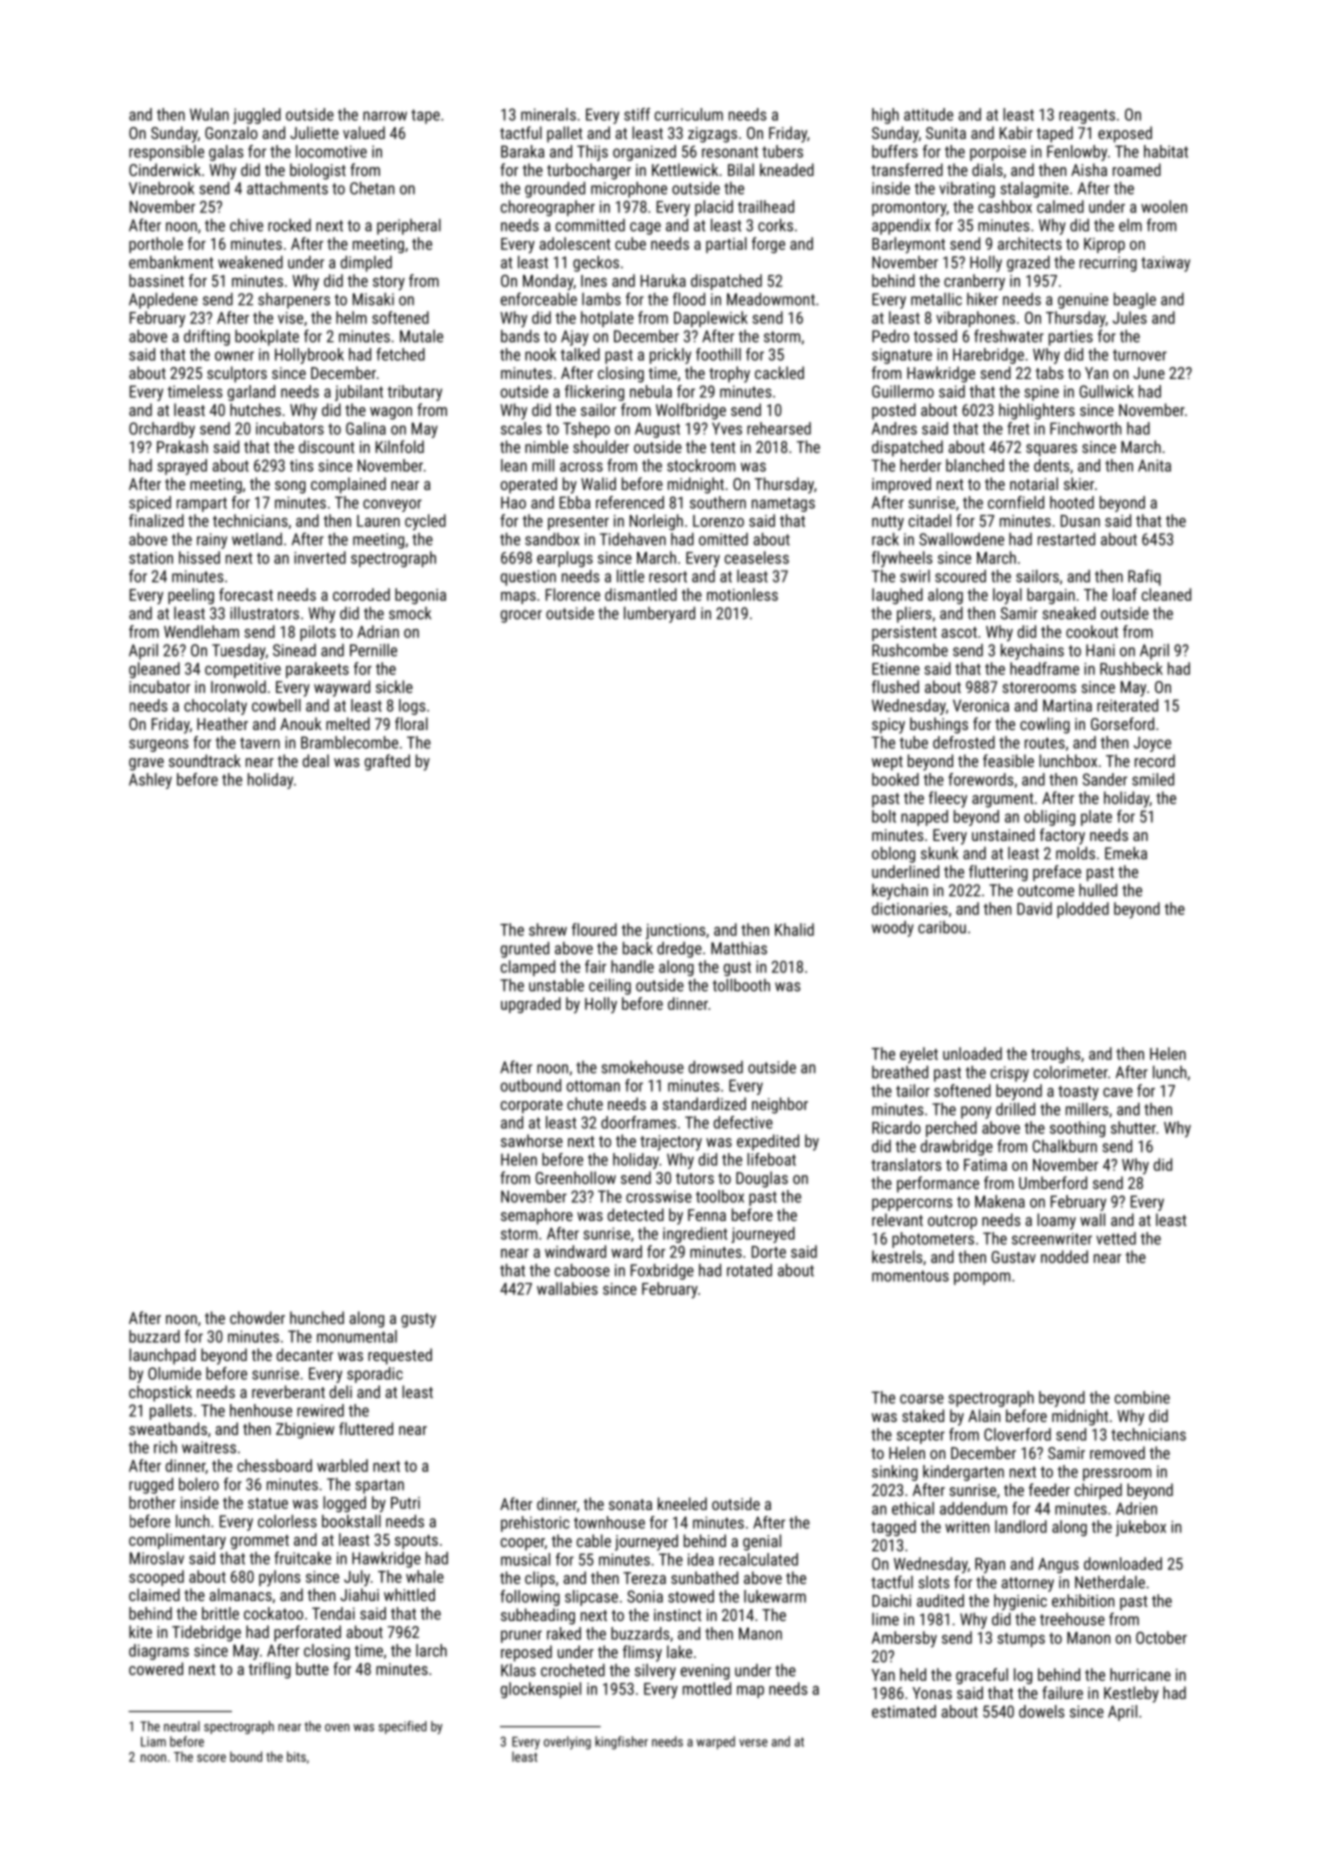 This screenshot has width=1321, height=1868. Describe the element at coordinates (775, 1596) in the screenshot. I see `lukewarm` at that location.
